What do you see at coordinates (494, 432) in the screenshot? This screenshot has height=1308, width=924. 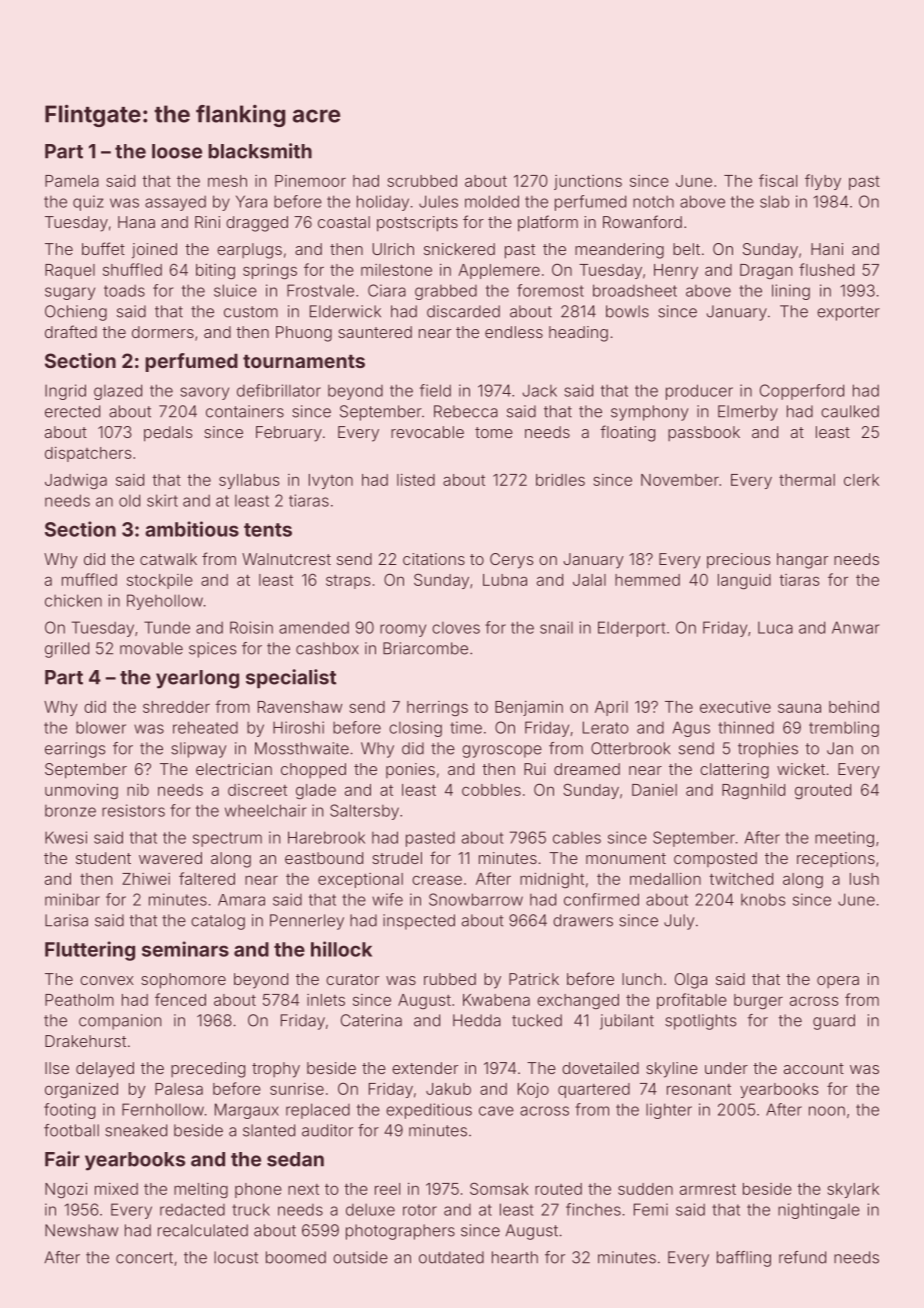 I see `tome` at bounding box center [494, 432].
